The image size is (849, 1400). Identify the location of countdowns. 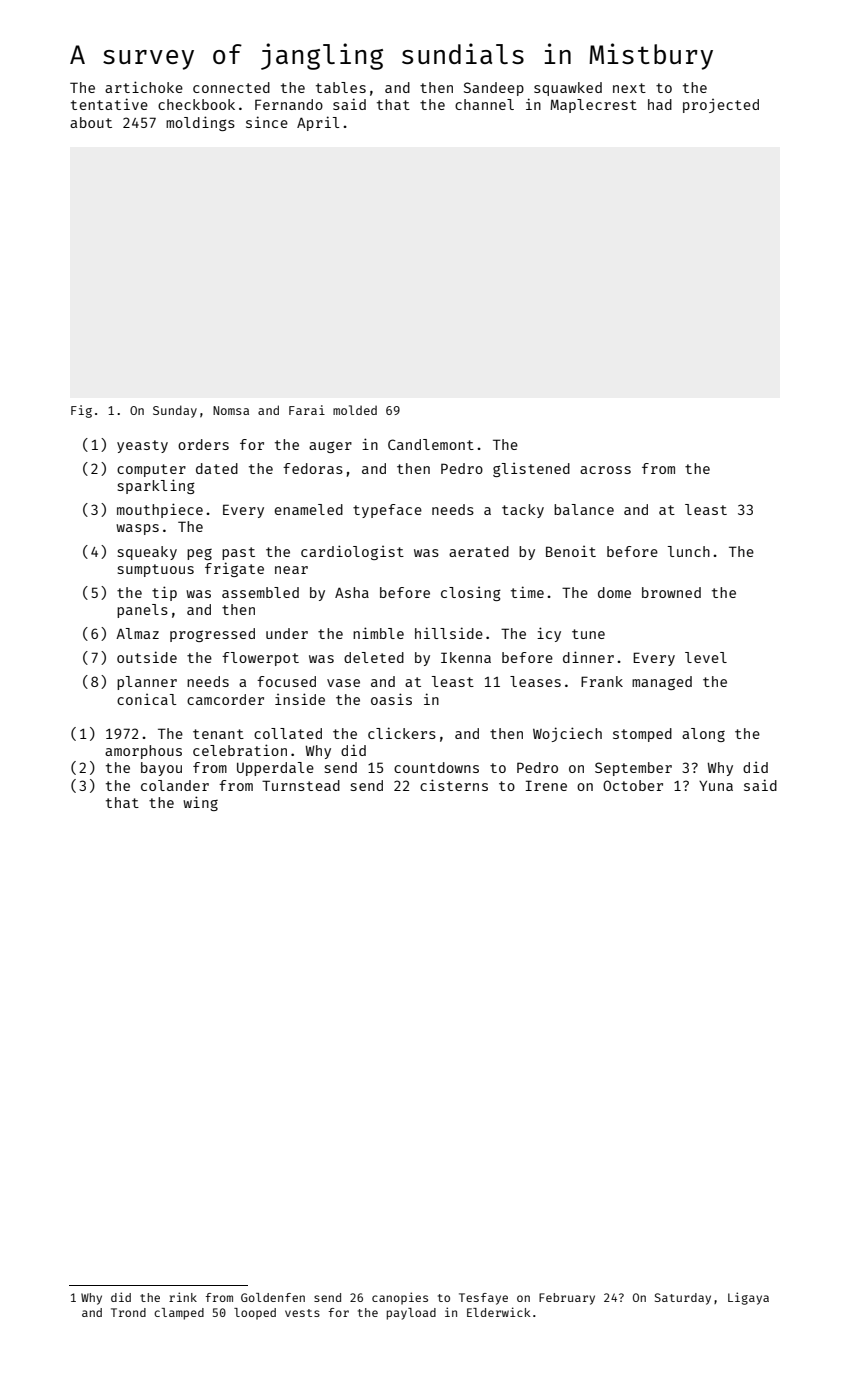
(436, 767).
